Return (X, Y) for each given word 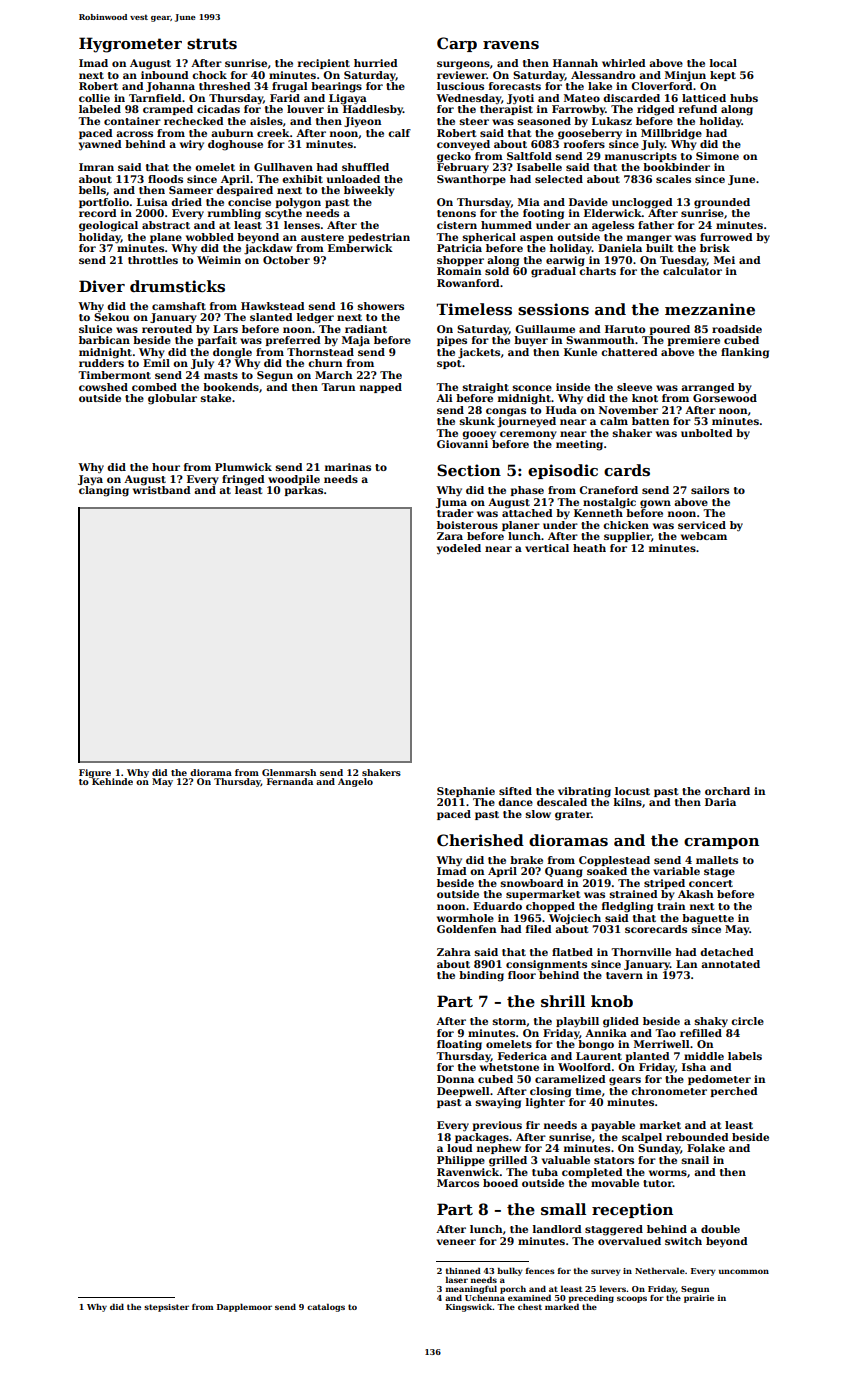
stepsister (166, 1308)
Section (469, 470)
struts (212, 43)
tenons (456, 213)
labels (745, 1056)
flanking (745, 353)
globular (172, 399)
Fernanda (290, 781)
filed (539, 929)
